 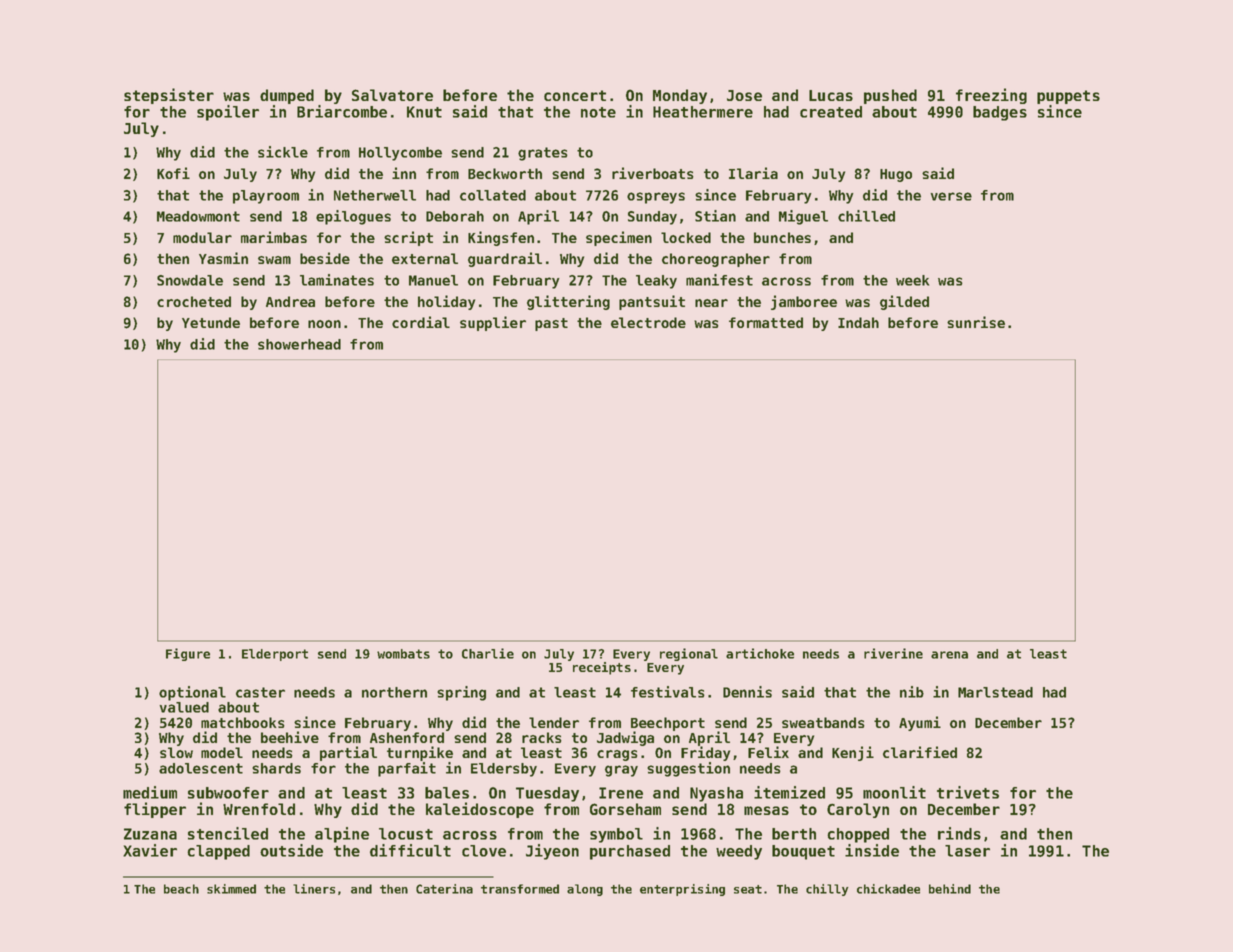 What do you see at coordinates (190, 280) in the document?
I see `Snowdale` at bounding box center [190, 280].
